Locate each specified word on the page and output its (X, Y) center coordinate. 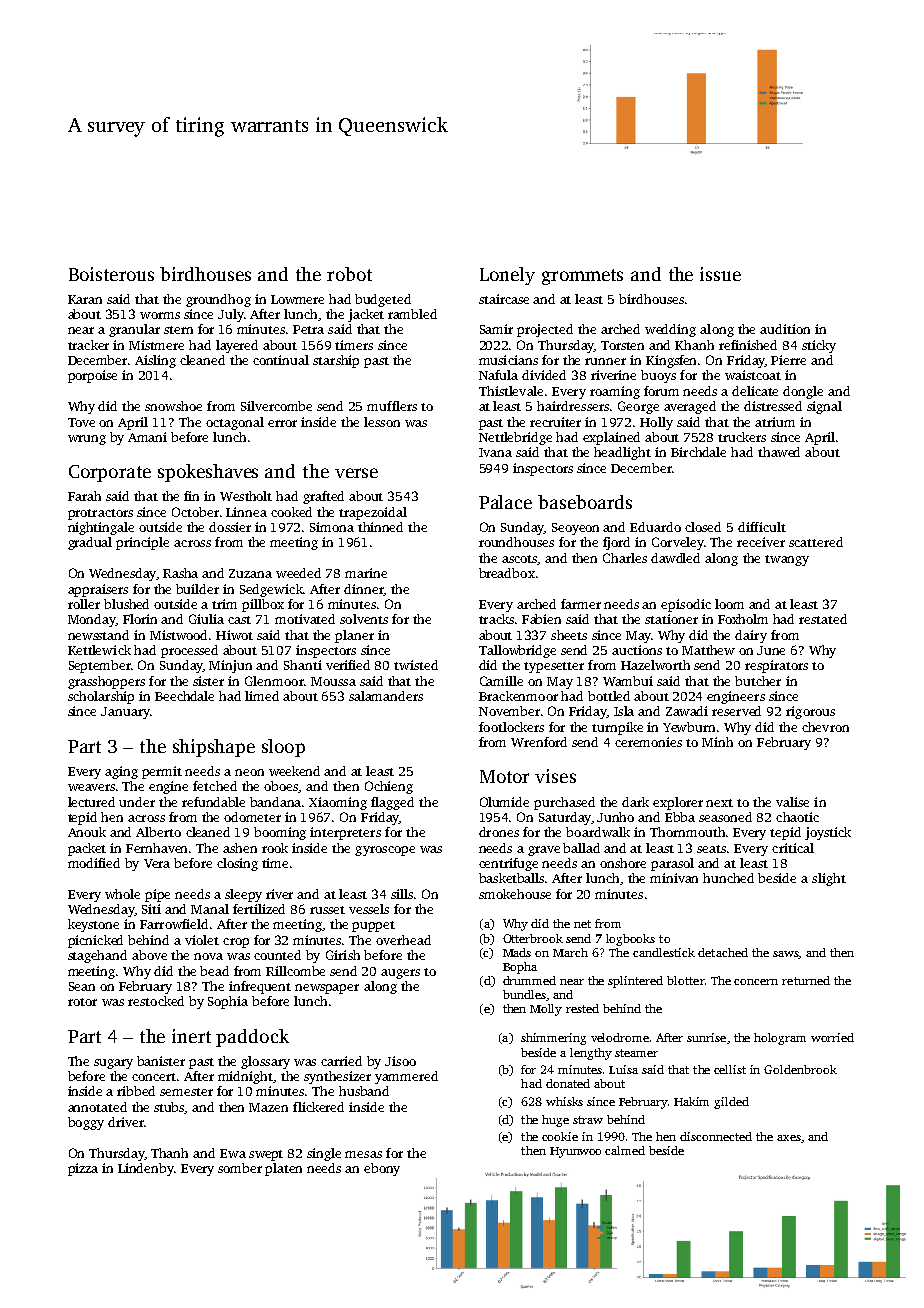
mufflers (392, 406)
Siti (151, 909)
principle (142, 543)
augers (400, 974)
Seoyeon (575, 529)
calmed (625, 1150)
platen (283, 1169)
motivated (305, 619)
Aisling (155, 361)
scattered (816, 542)
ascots (520, 560)
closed (703, 527)
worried (832, 1037)
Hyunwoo (575, 1152)
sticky (819, 346)
